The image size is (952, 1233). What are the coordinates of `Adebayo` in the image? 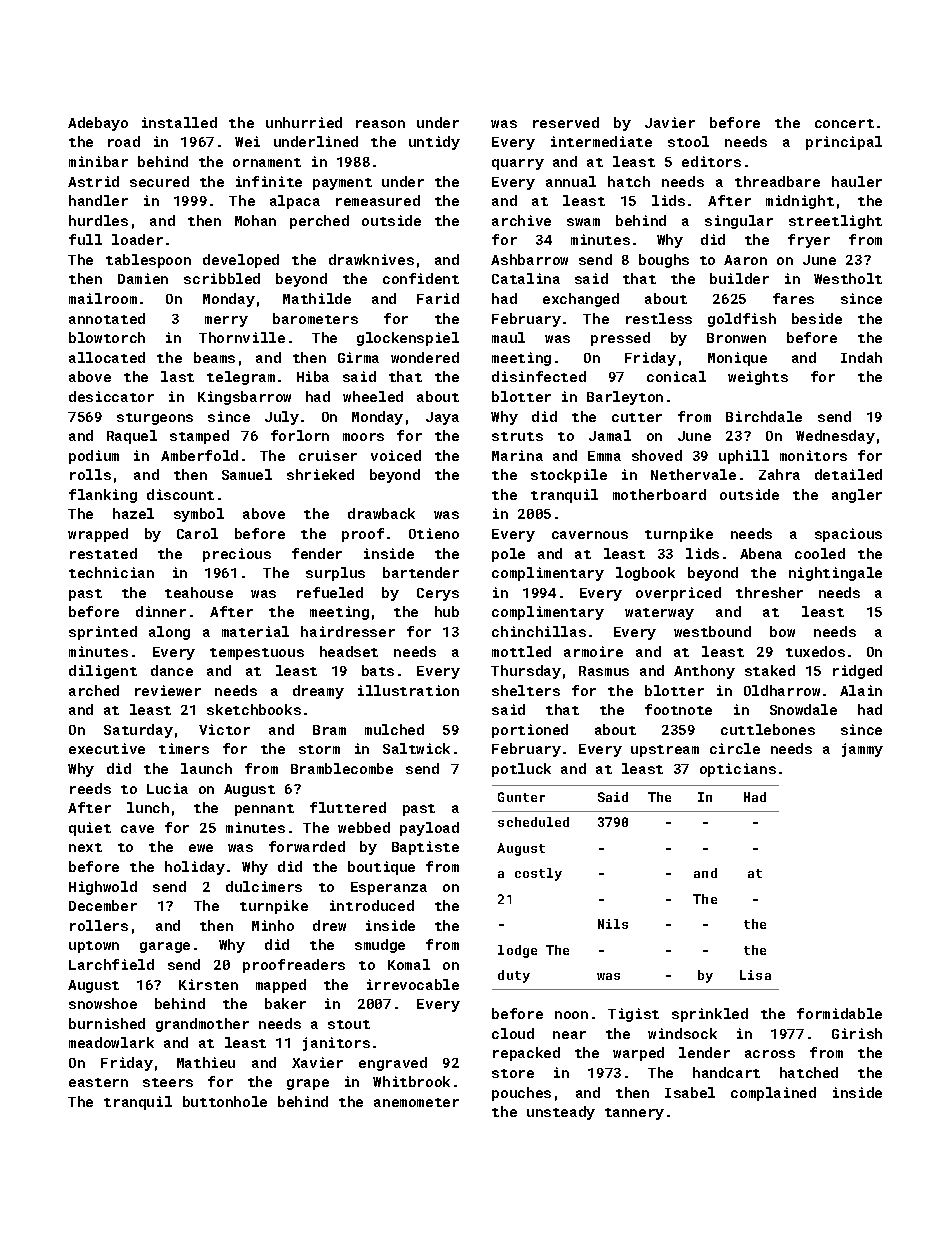 It's located at (98, 124).
